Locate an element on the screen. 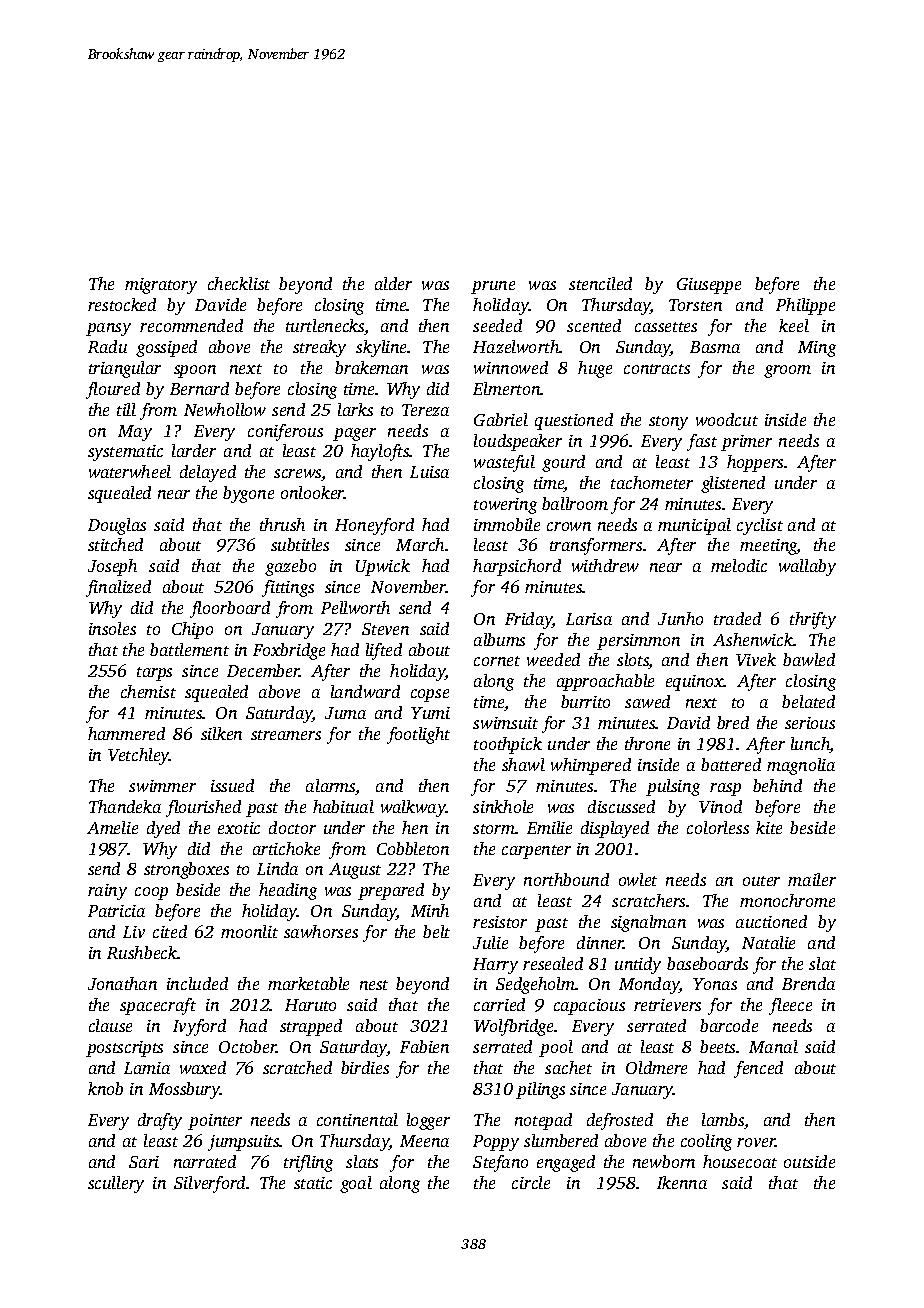 The width and height of the screenshot is (924, 1308). migratory is located at coordinates (161, 286).
